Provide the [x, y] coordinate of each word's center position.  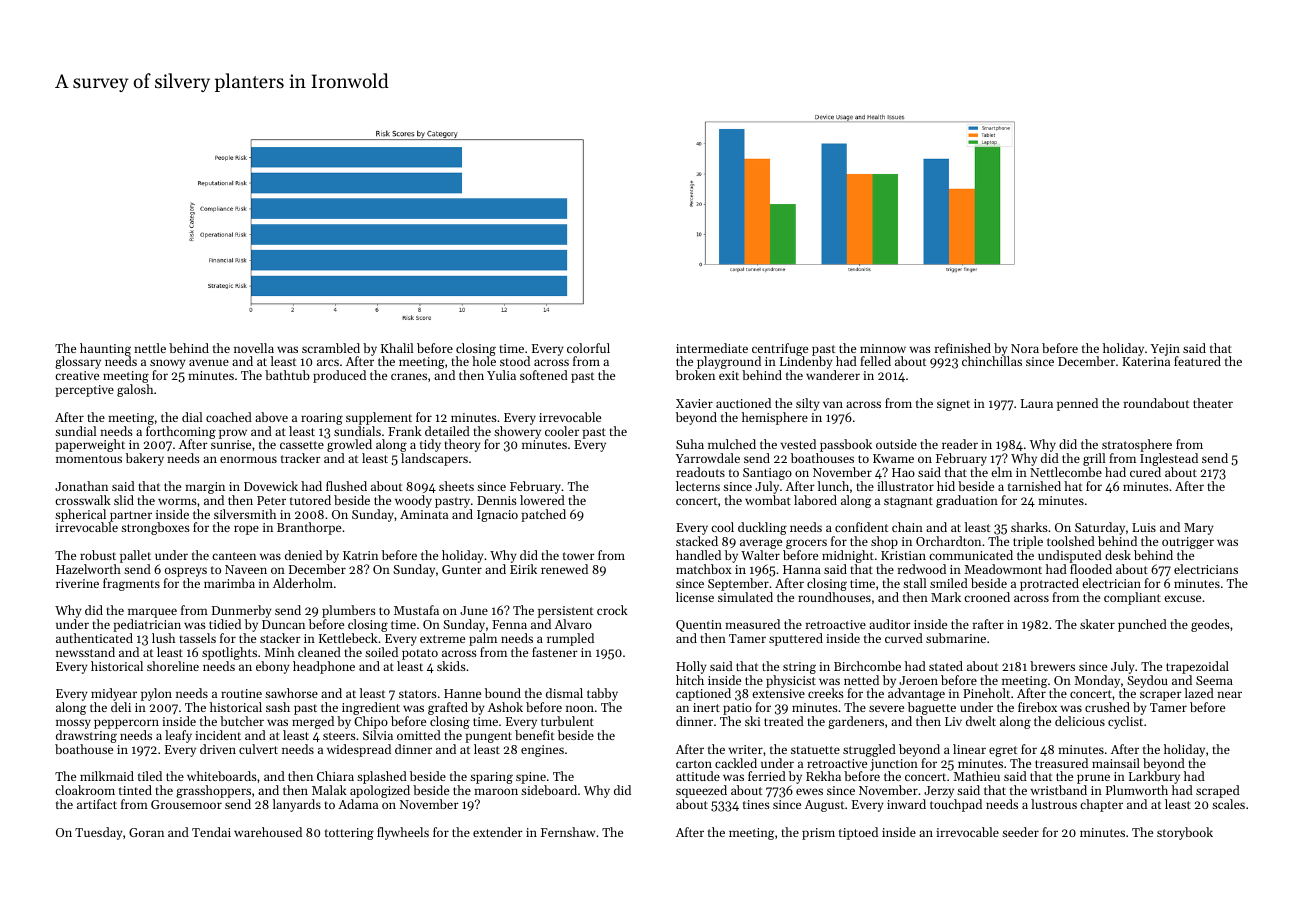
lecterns [698, 486]
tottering [349, 834]
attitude [698, 776]
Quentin [699, 626]
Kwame [893, 458]
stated [946, 666]
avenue [209, 362]
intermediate [712, 348]
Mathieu [977, 776]
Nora [1025, 348]
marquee [152, 613]
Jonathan [81, 486]
